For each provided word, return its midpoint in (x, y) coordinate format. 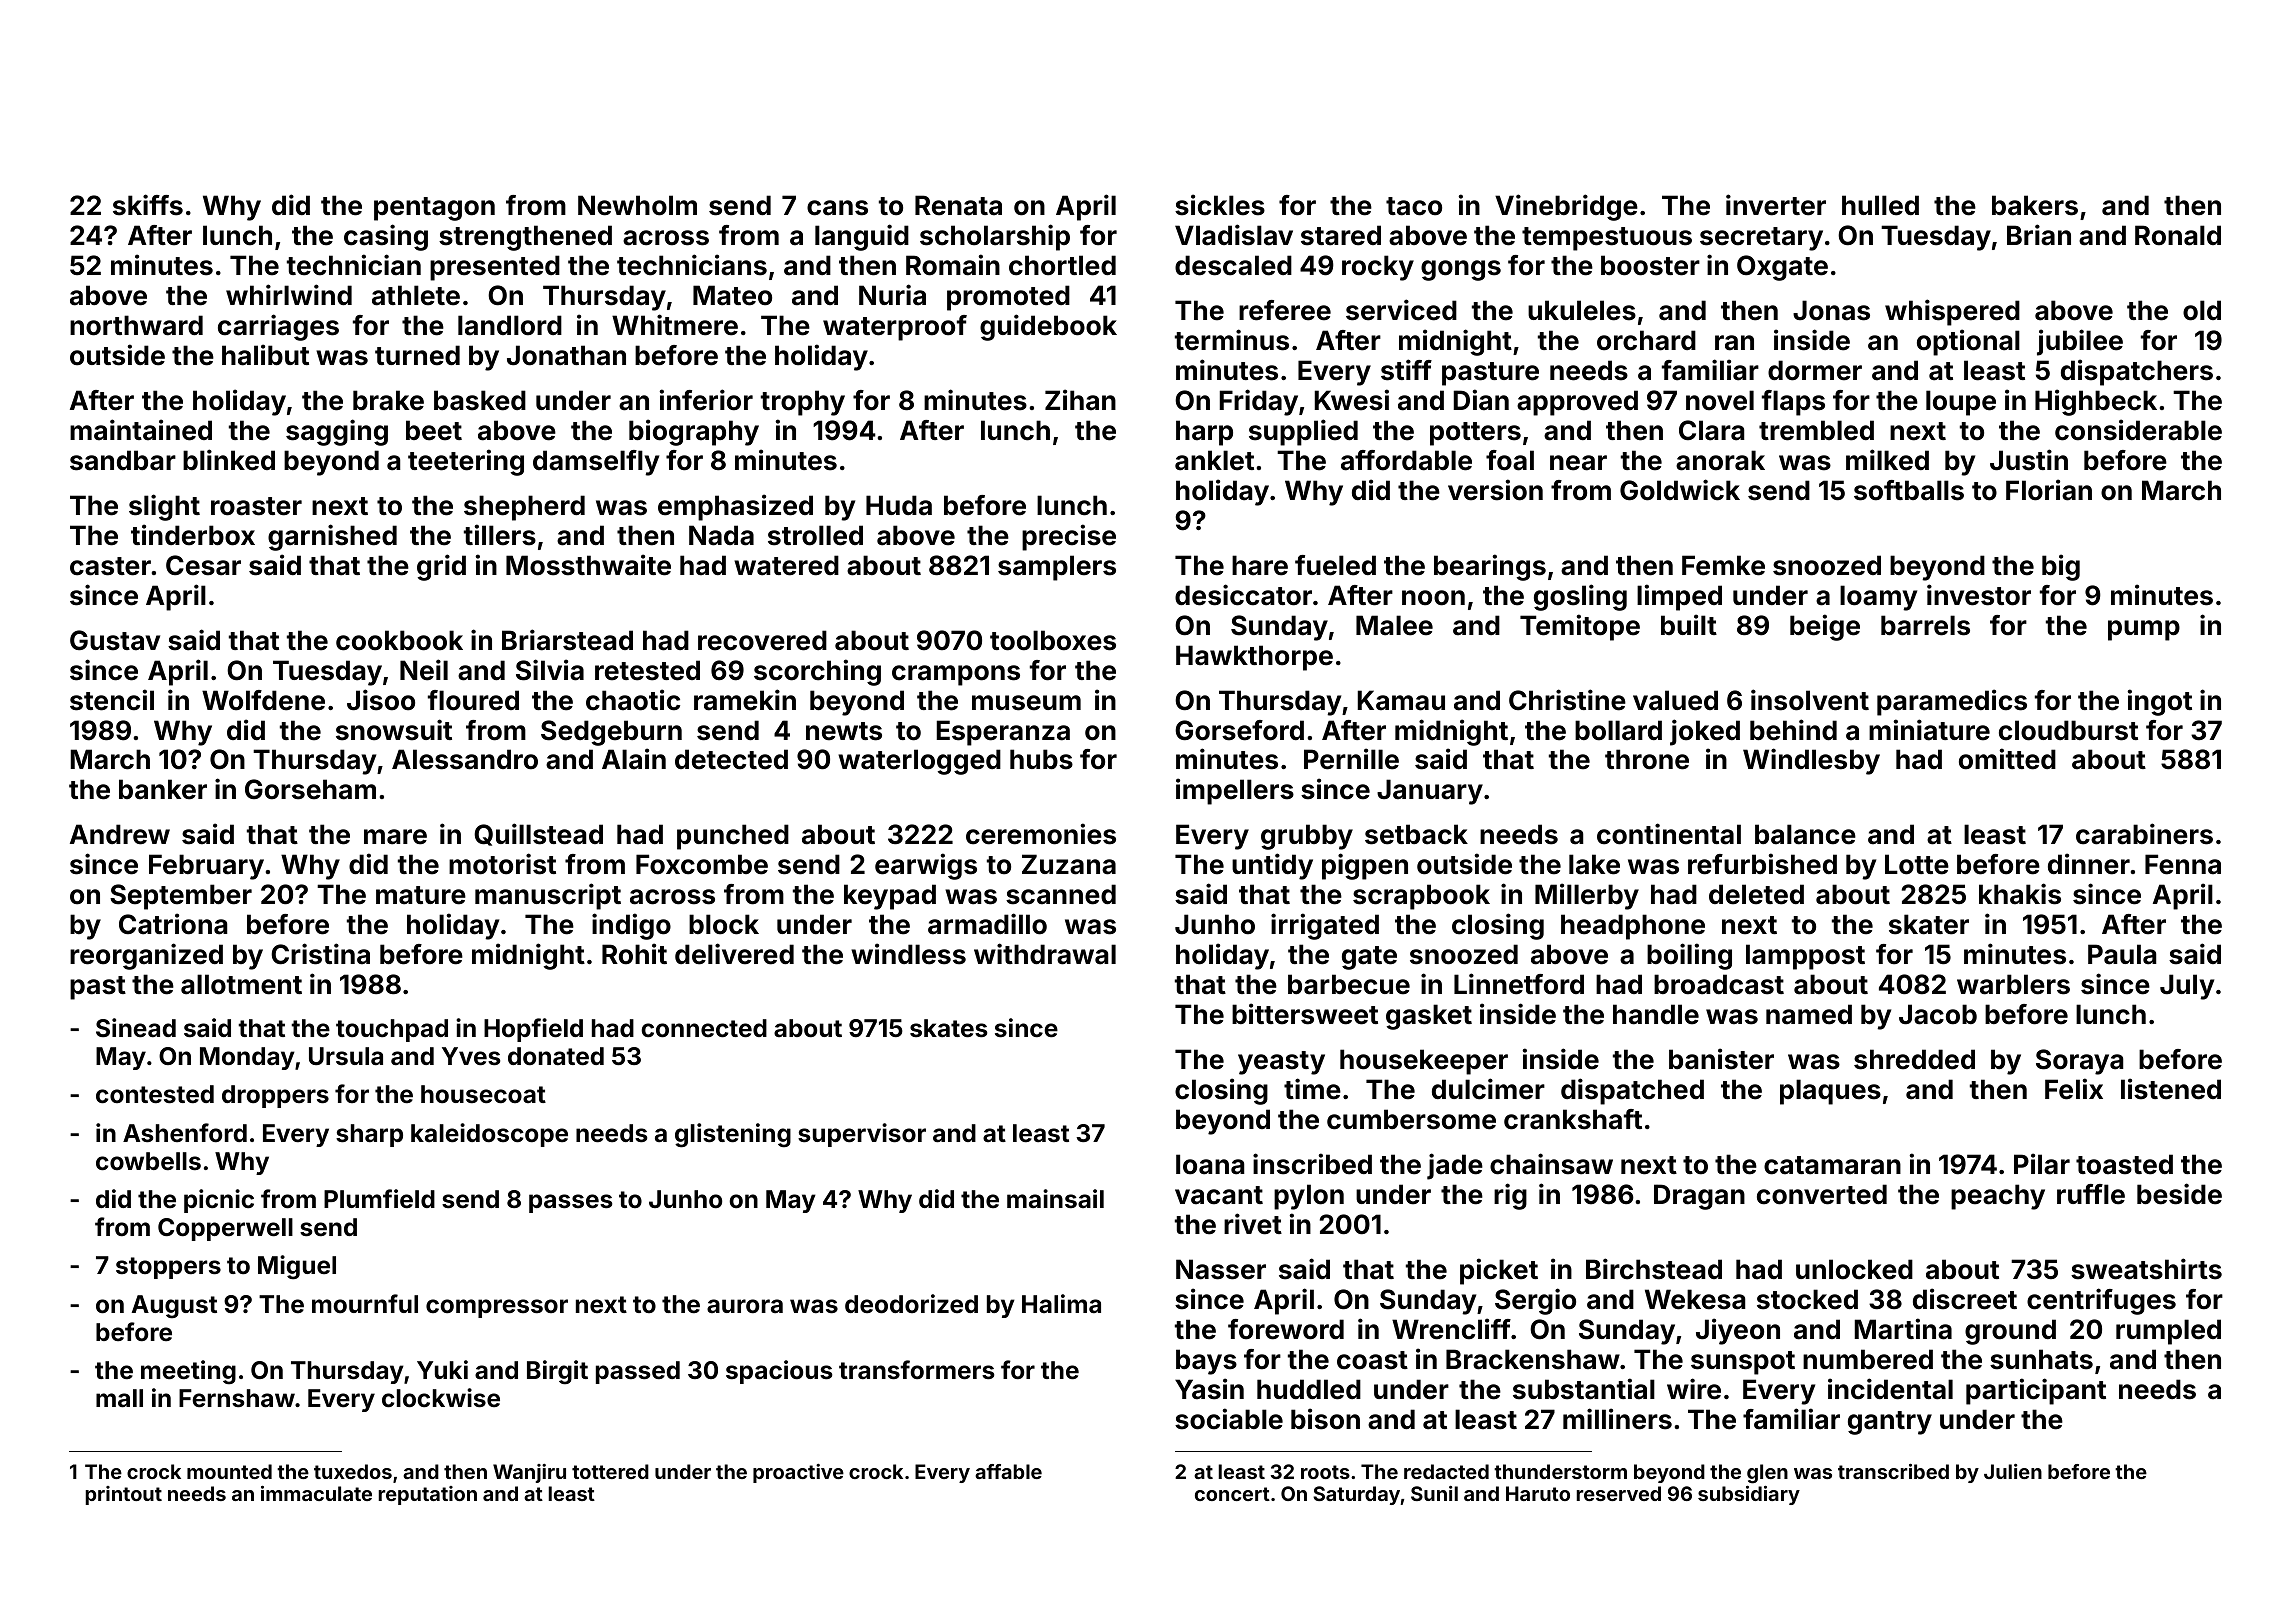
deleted (1756, 894)
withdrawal (1045, 954)
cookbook (399, 640)
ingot (2159, 702)
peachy (1998, 1197)
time (1312, 1089)
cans (837, 208)
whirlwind (289, 294)
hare (1260, 565)
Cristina (320, 954)
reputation (427, 1495)
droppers (275, 1096)
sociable (1229, 1419)
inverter (1776, 205)
